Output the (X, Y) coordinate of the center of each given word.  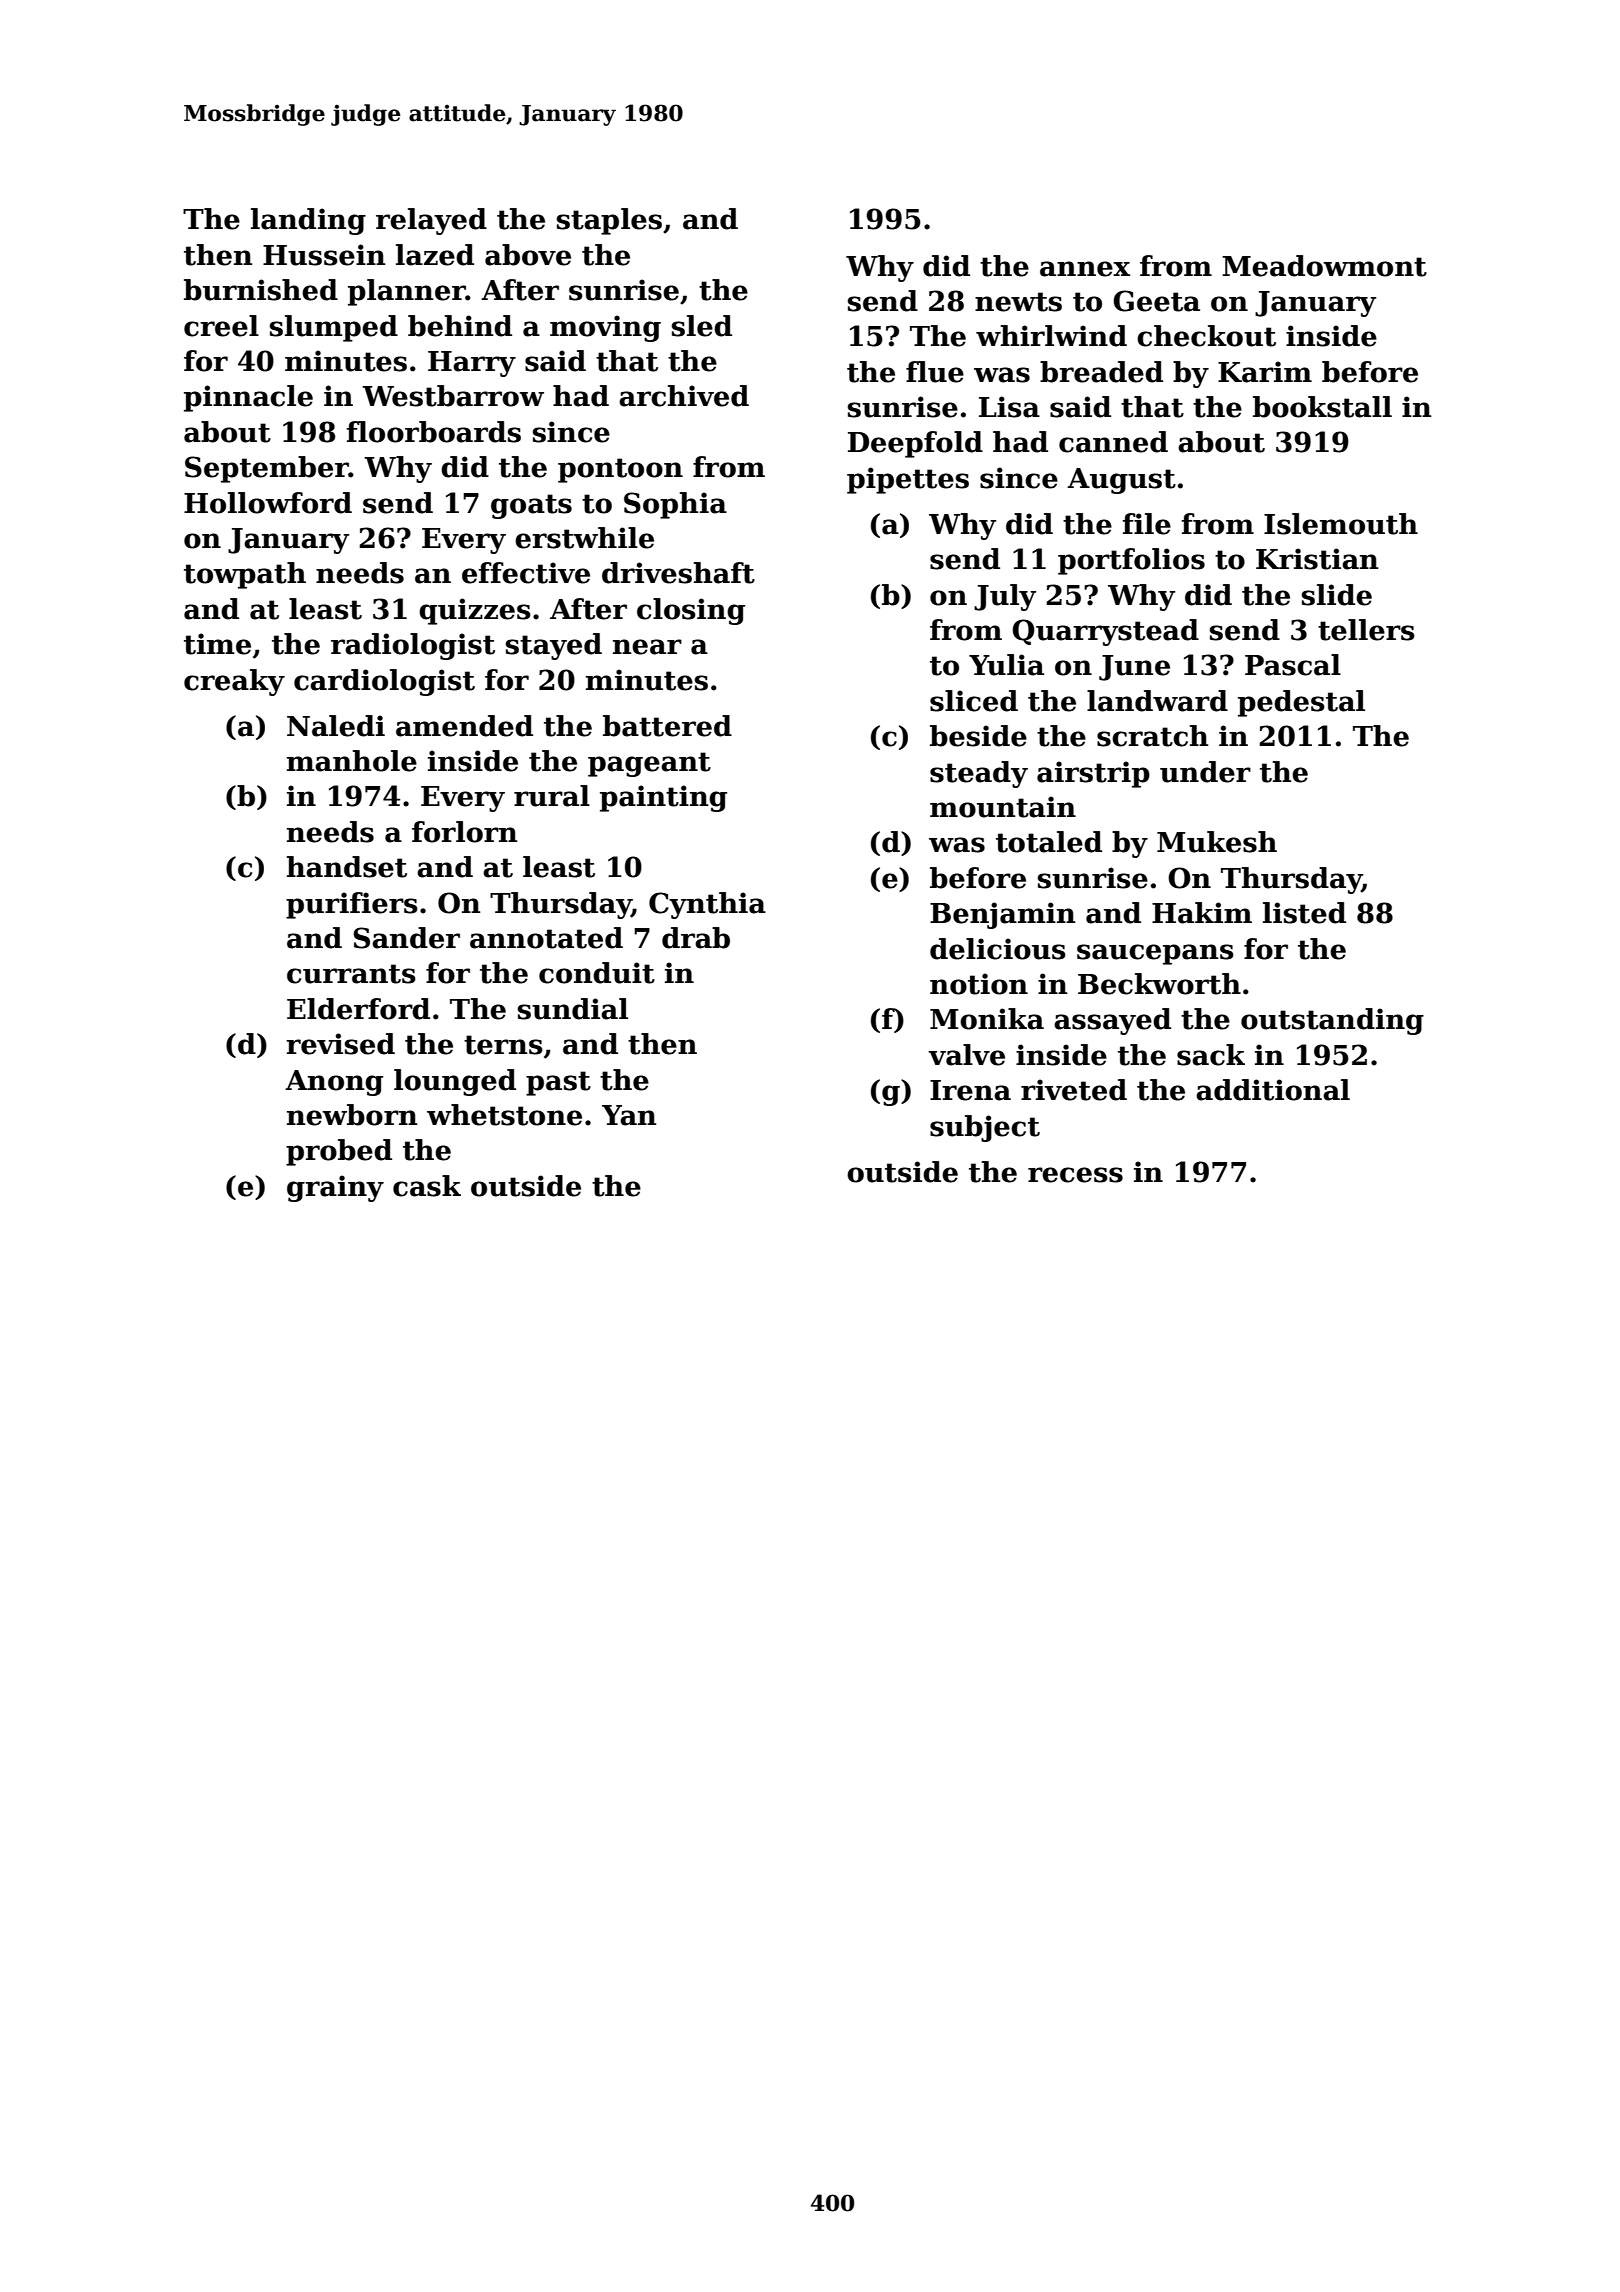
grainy (335, 1188)
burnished (261, 290)
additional (1273, 1090)
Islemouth (1341, 524)
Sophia (675, 505)
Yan (629, 1115)
